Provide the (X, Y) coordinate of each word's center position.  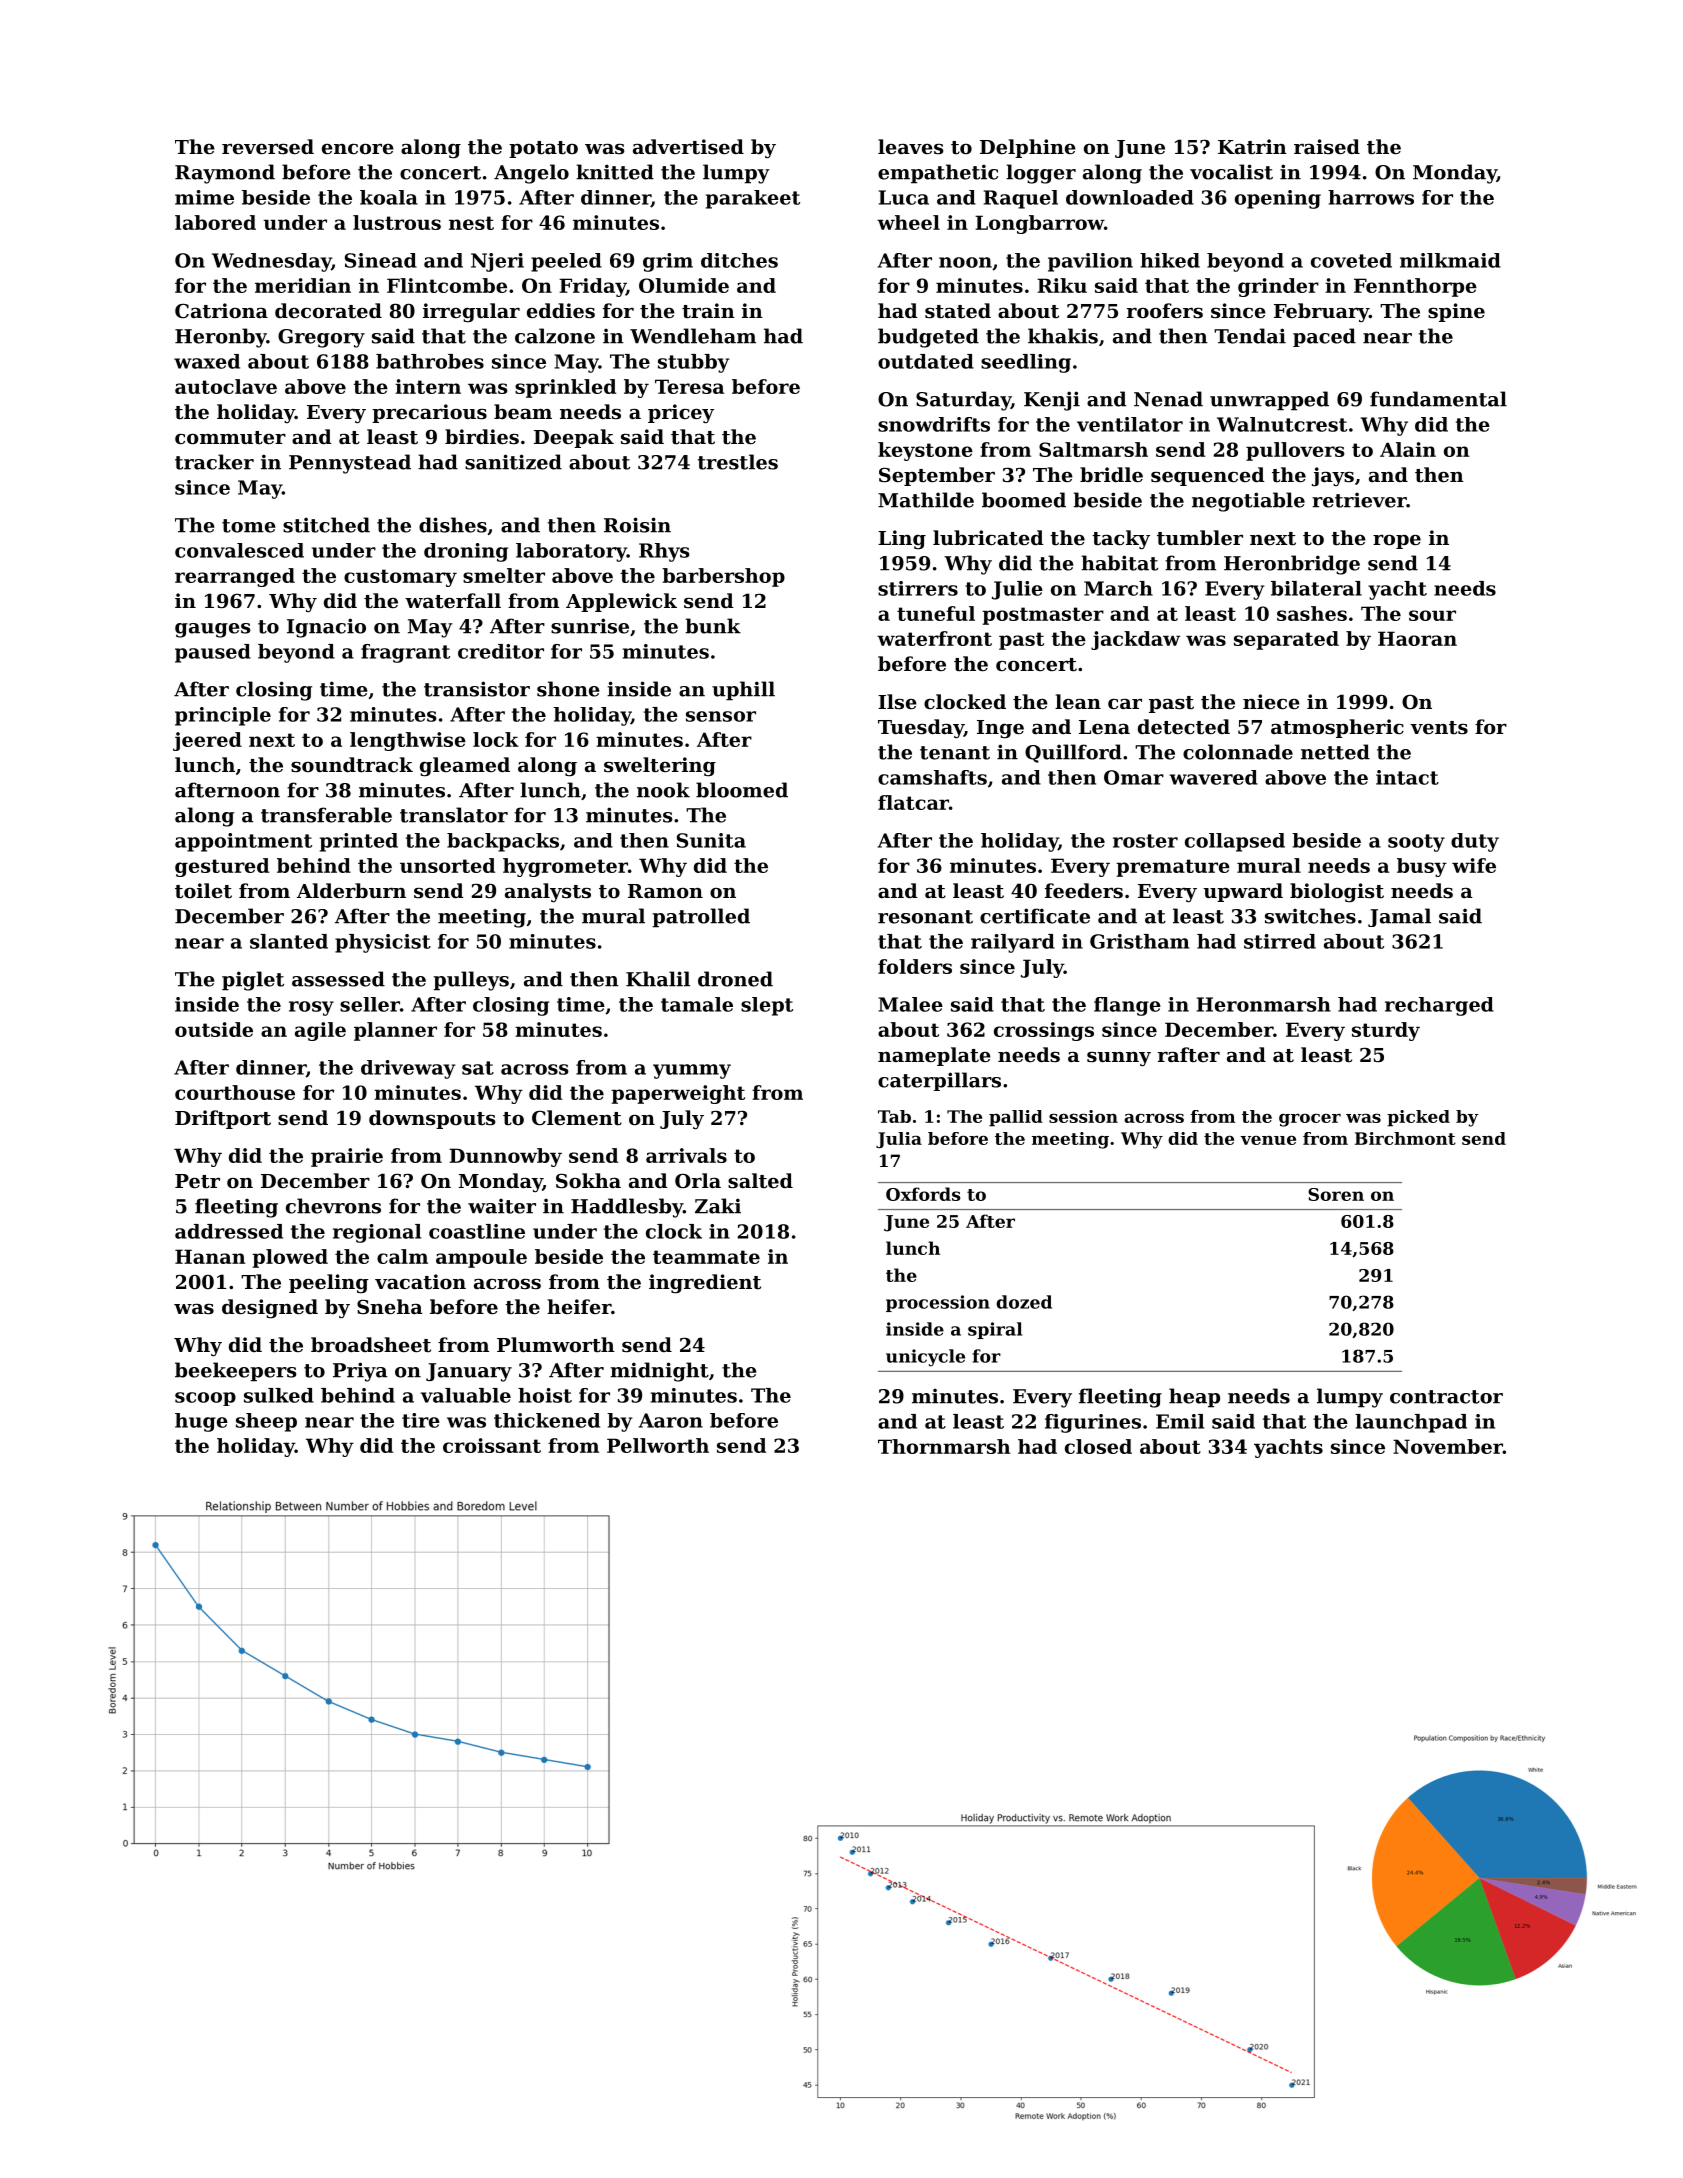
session (1083, 1116)
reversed (268, 146)
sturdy (1386, 1031)
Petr (197, 1181)
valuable (466, 1395)
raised (1327, 147)
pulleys (471, 981)
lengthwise (408, 741)
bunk (713, 626)
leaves (910, 147)
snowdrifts (934, 424)
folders (915, 966)
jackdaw (1135, 640)
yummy (692, 1071)
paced (1324, 337)
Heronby (221, 338)
